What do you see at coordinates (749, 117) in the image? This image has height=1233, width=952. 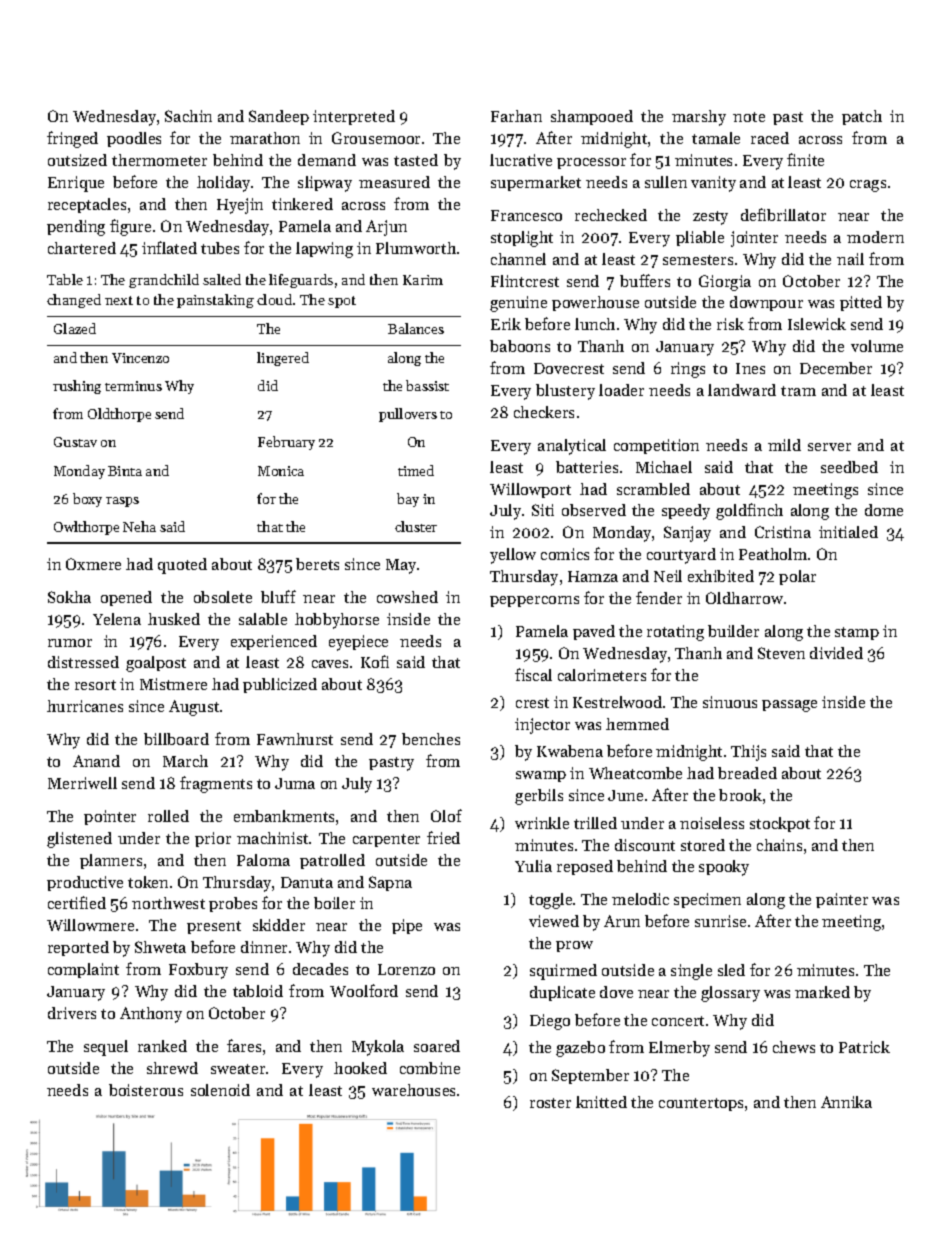 I see `note` at bounding box center [749, 117].
